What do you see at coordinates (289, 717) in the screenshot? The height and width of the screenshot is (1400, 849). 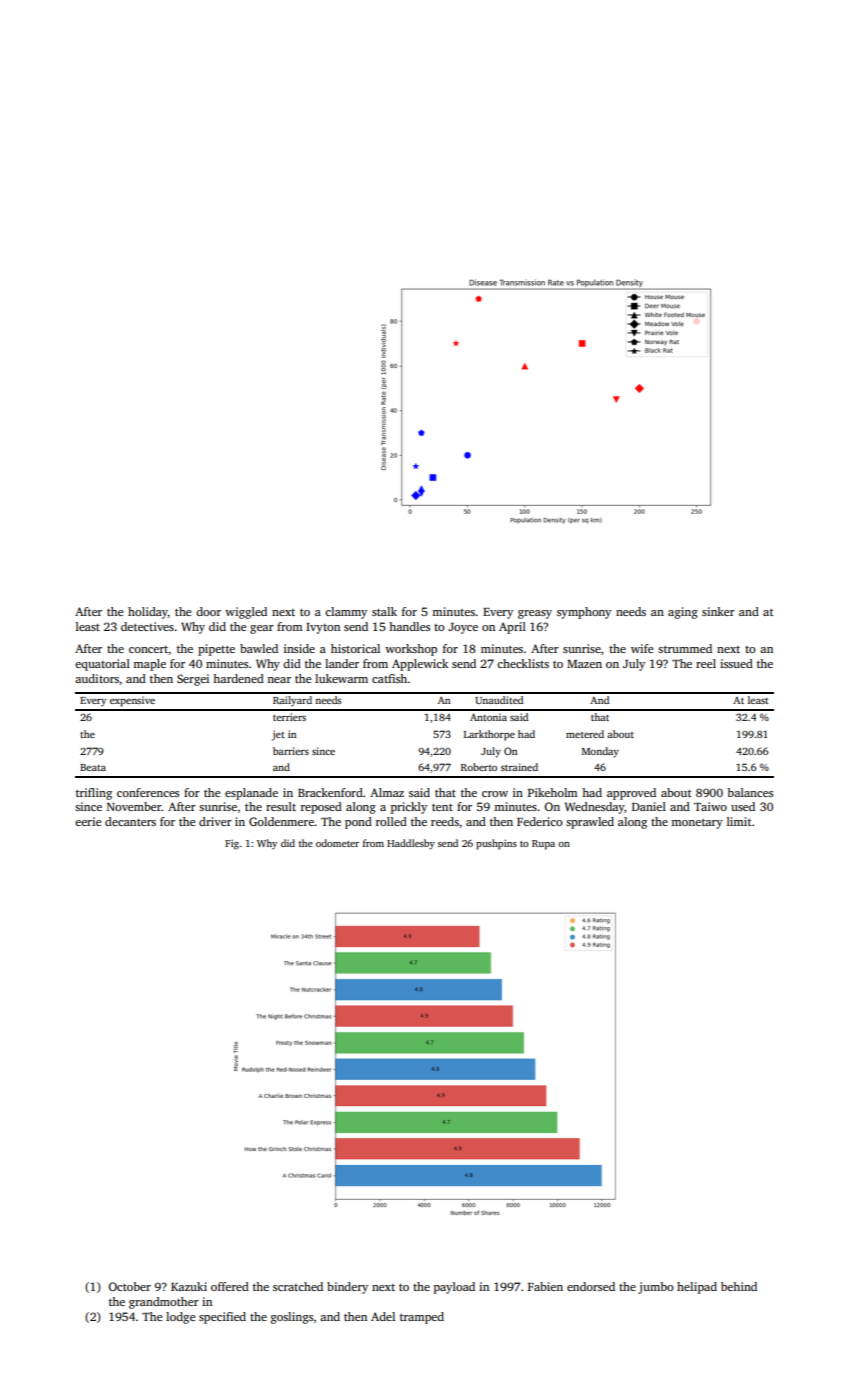 I see `terriers` at bounding box center [289, 717].
